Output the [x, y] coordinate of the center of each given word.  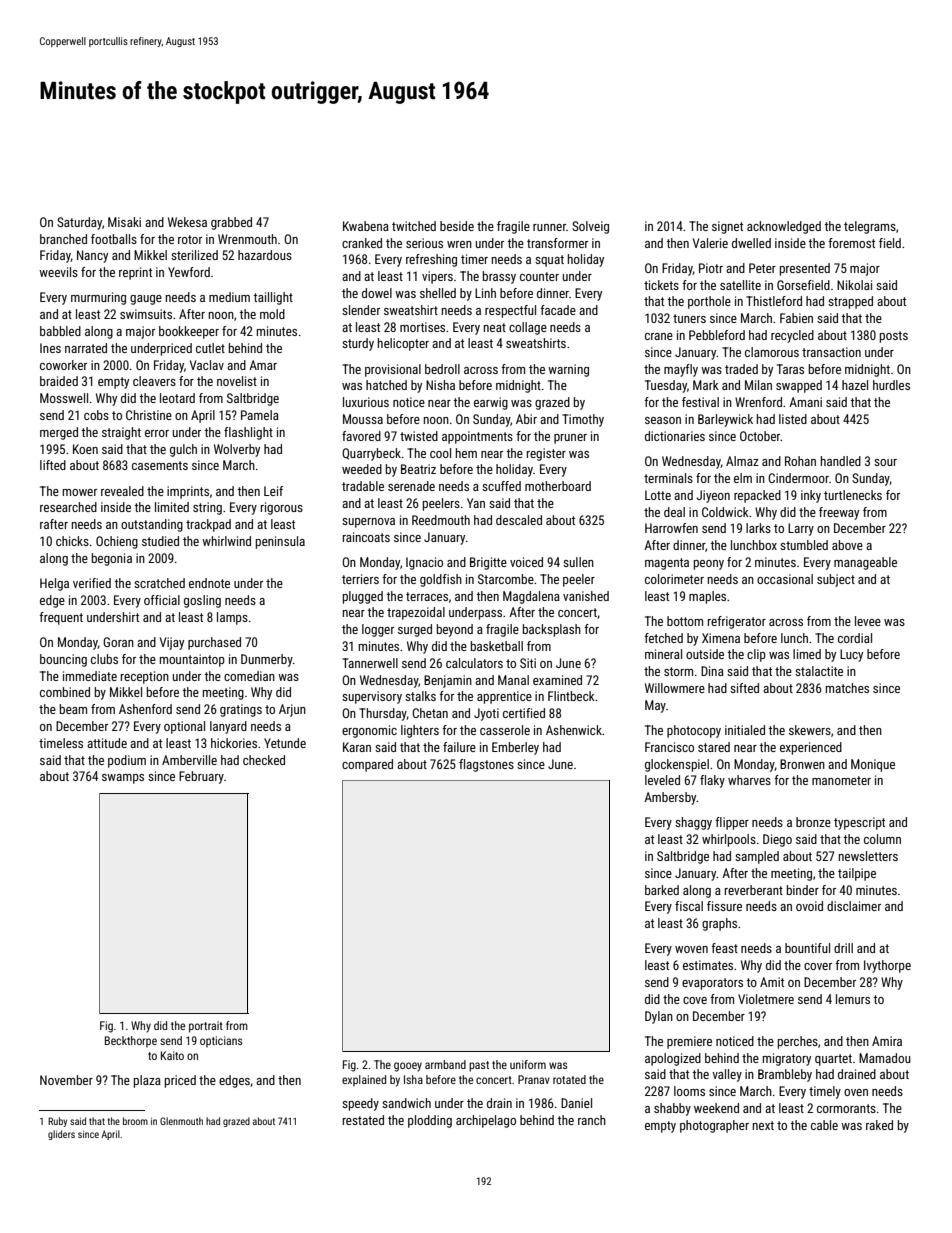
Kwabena [366, 226]
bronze [813, 822]
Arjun [292, 710]
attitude [107, 743]
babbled [60, 331]
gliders [61, 1135]
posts [894, 337]
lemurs [853, 999]
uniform [528, 1064]
